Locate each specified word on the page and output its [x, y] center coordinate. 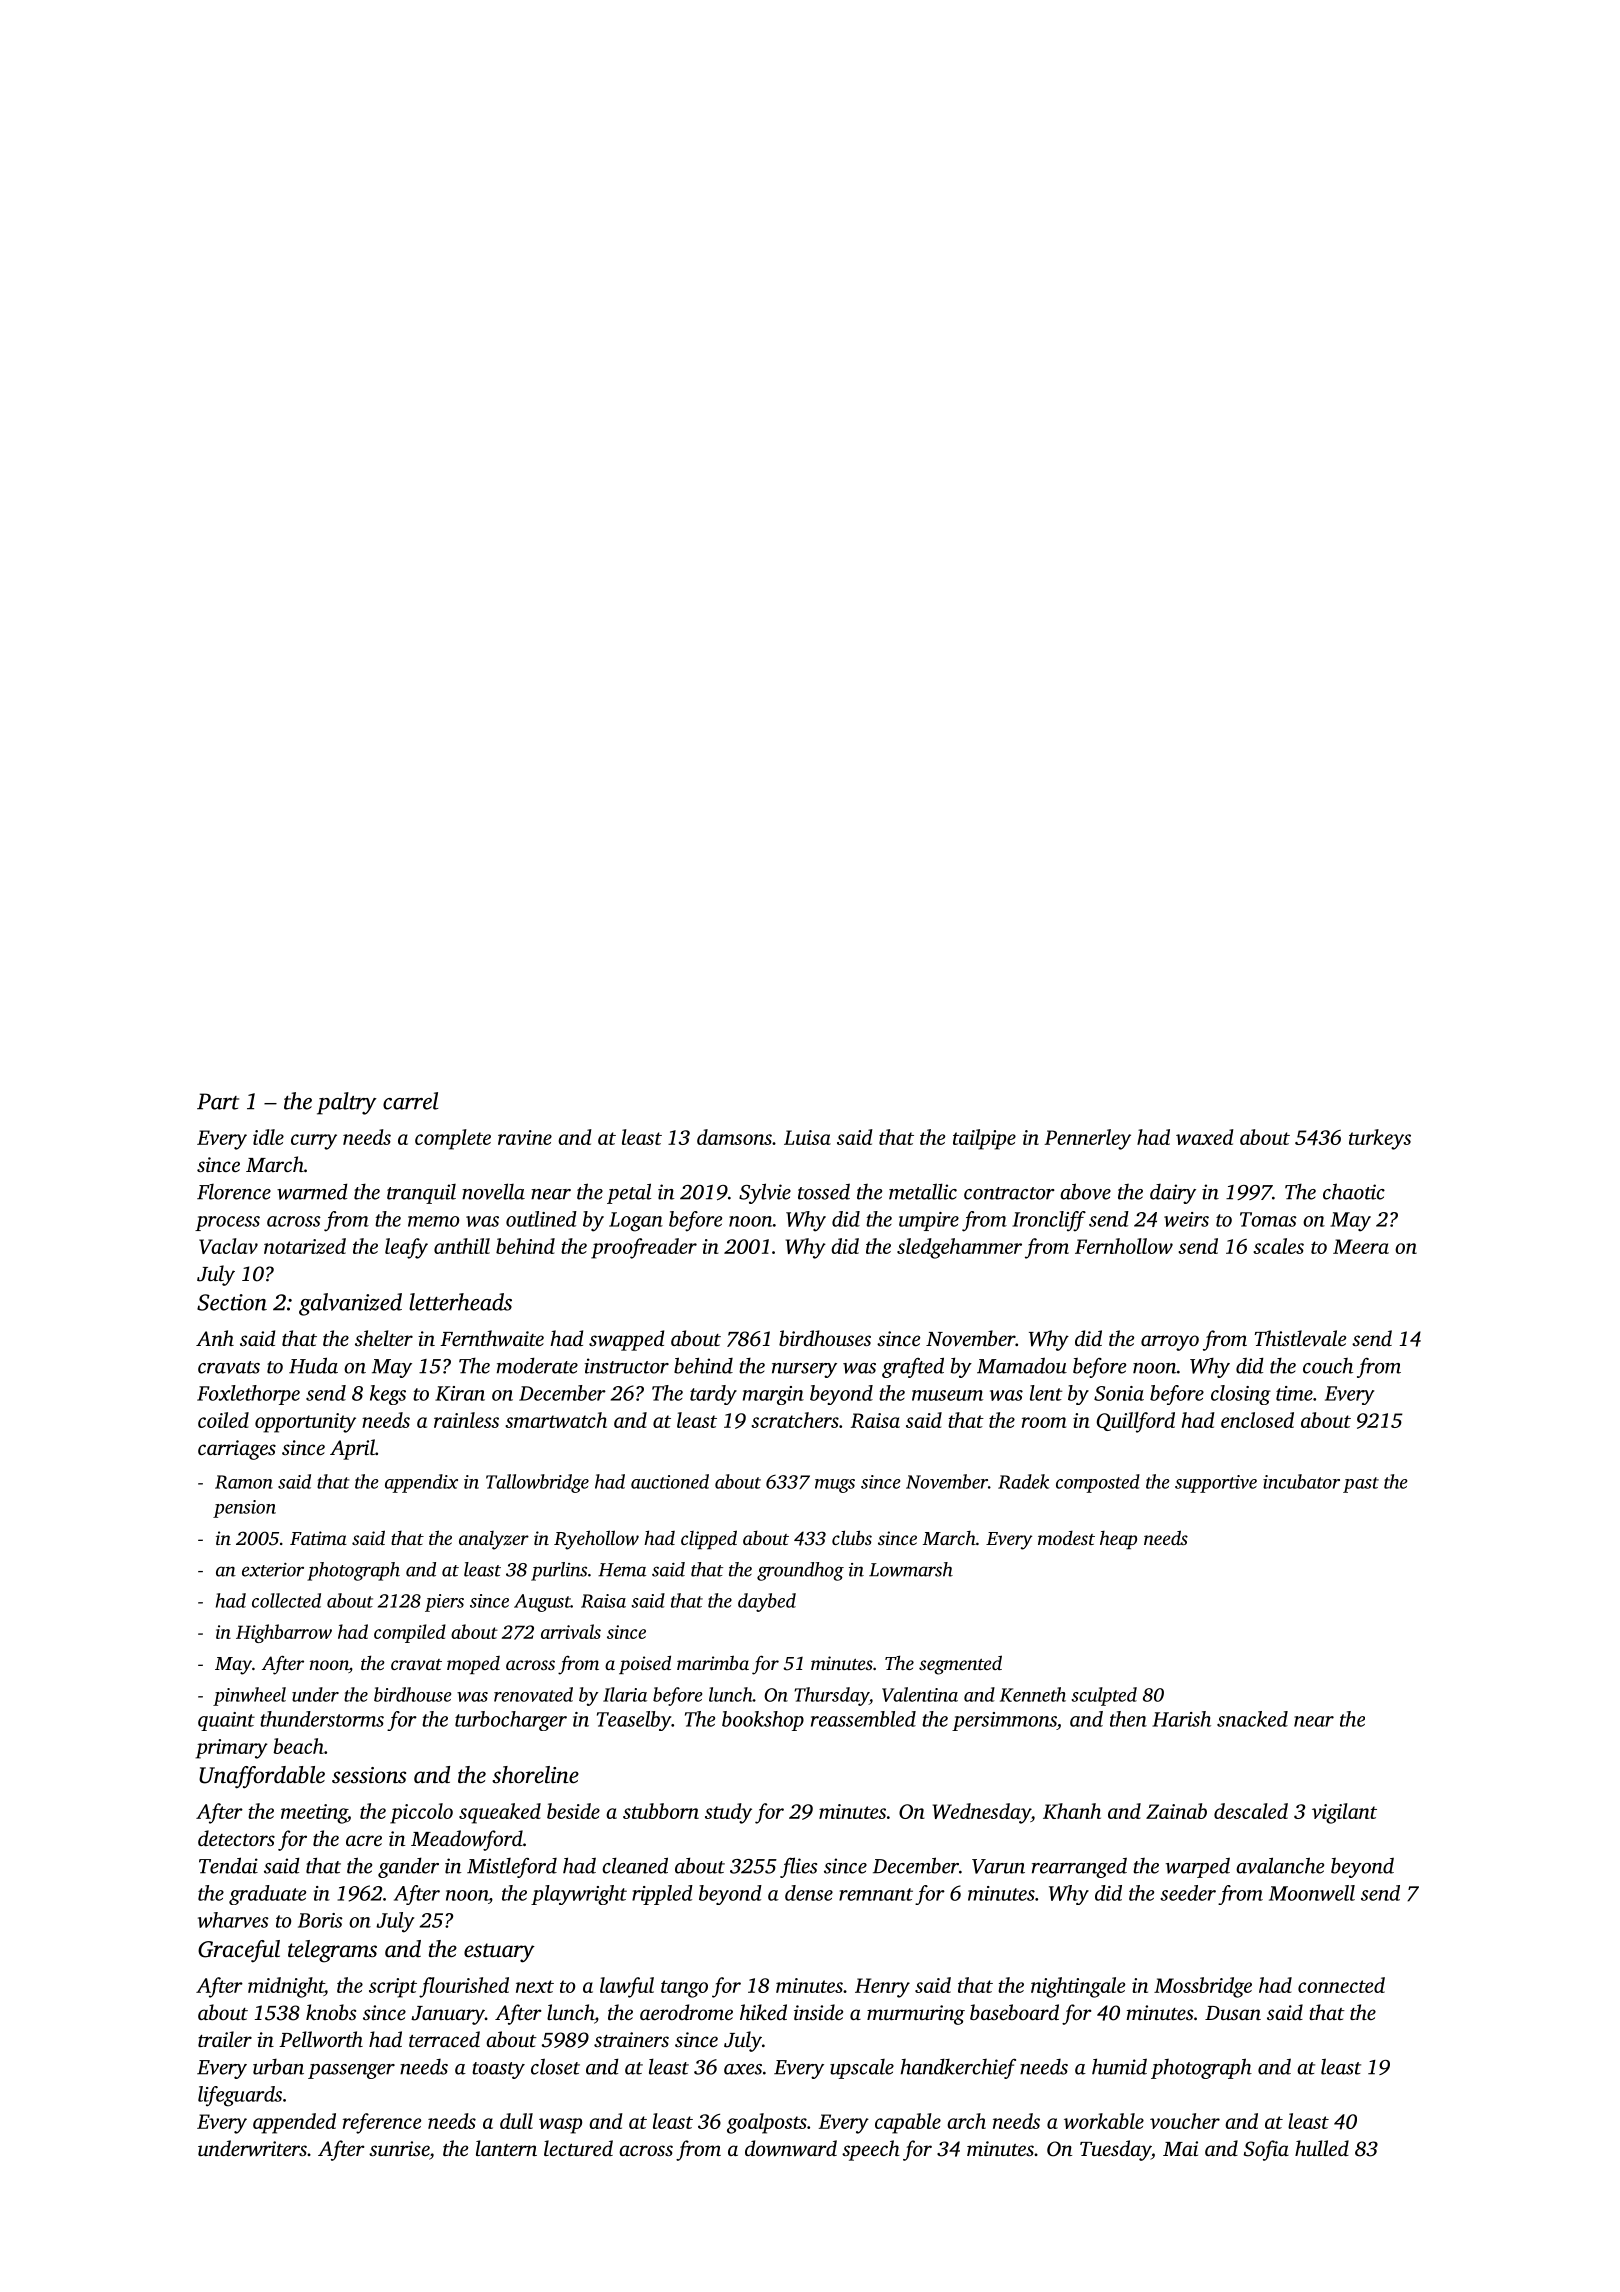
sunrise [399, 2148]
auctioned [670, 1481]
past [1361, 1485]
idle [268, 1137]
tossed [824, 1191]
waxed [1205, 1137]
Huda [313, 1365]
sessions [369, 1775]
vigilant [1344, 1813]
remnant [876, 1894]
